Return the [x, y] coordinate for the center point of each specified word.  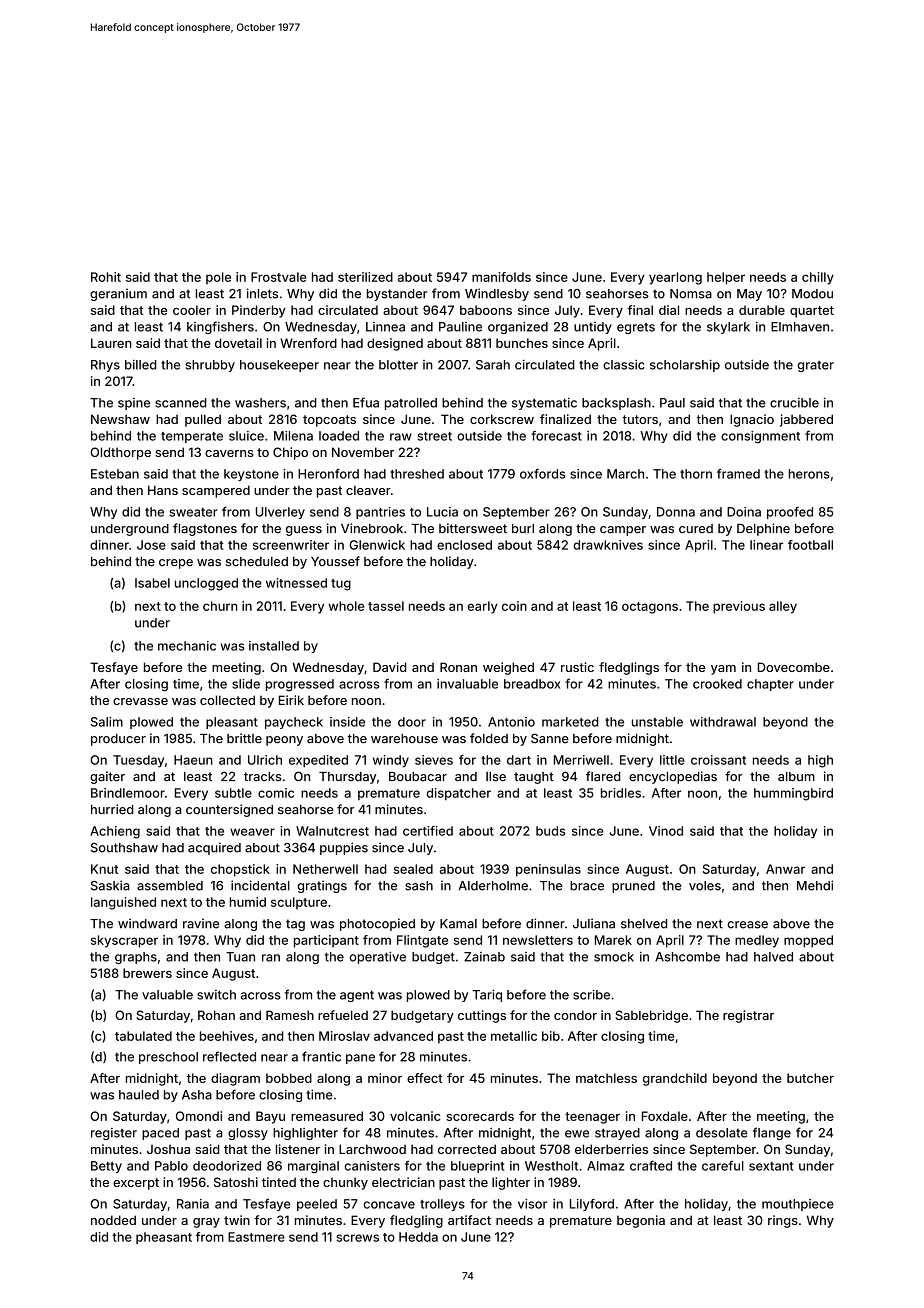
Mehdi [815, 885]
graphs [136, 958]
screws [357, 1238]
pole [218, 278]
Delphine [763, 529]
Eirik [291, 700]
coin [514, 606]
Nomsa [691, 294]
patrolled [411, 404]
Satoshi [236, 1182]
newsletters [538, 940]
